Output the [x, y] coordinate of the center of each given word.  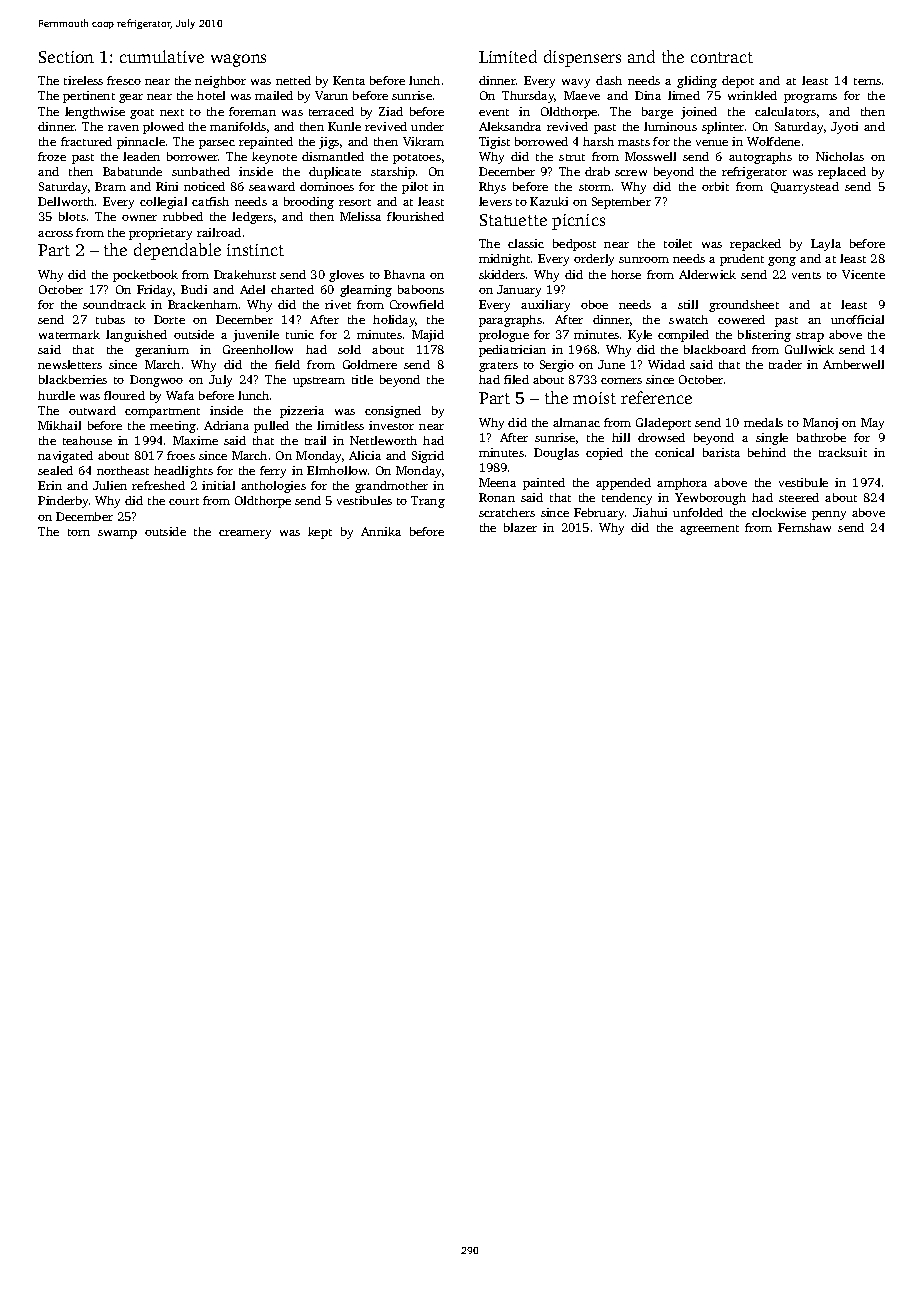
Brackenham [203, 304]
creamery [245, 534]
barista [721, 452]
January [519, 291]
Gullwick [809, 349]
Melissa [360, 216]
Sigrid [428, 457]
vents [806, 275]
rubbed [183, 216]
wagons [238, 60]
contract [722, 57]
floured [124, 395]
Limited [508, 56]
